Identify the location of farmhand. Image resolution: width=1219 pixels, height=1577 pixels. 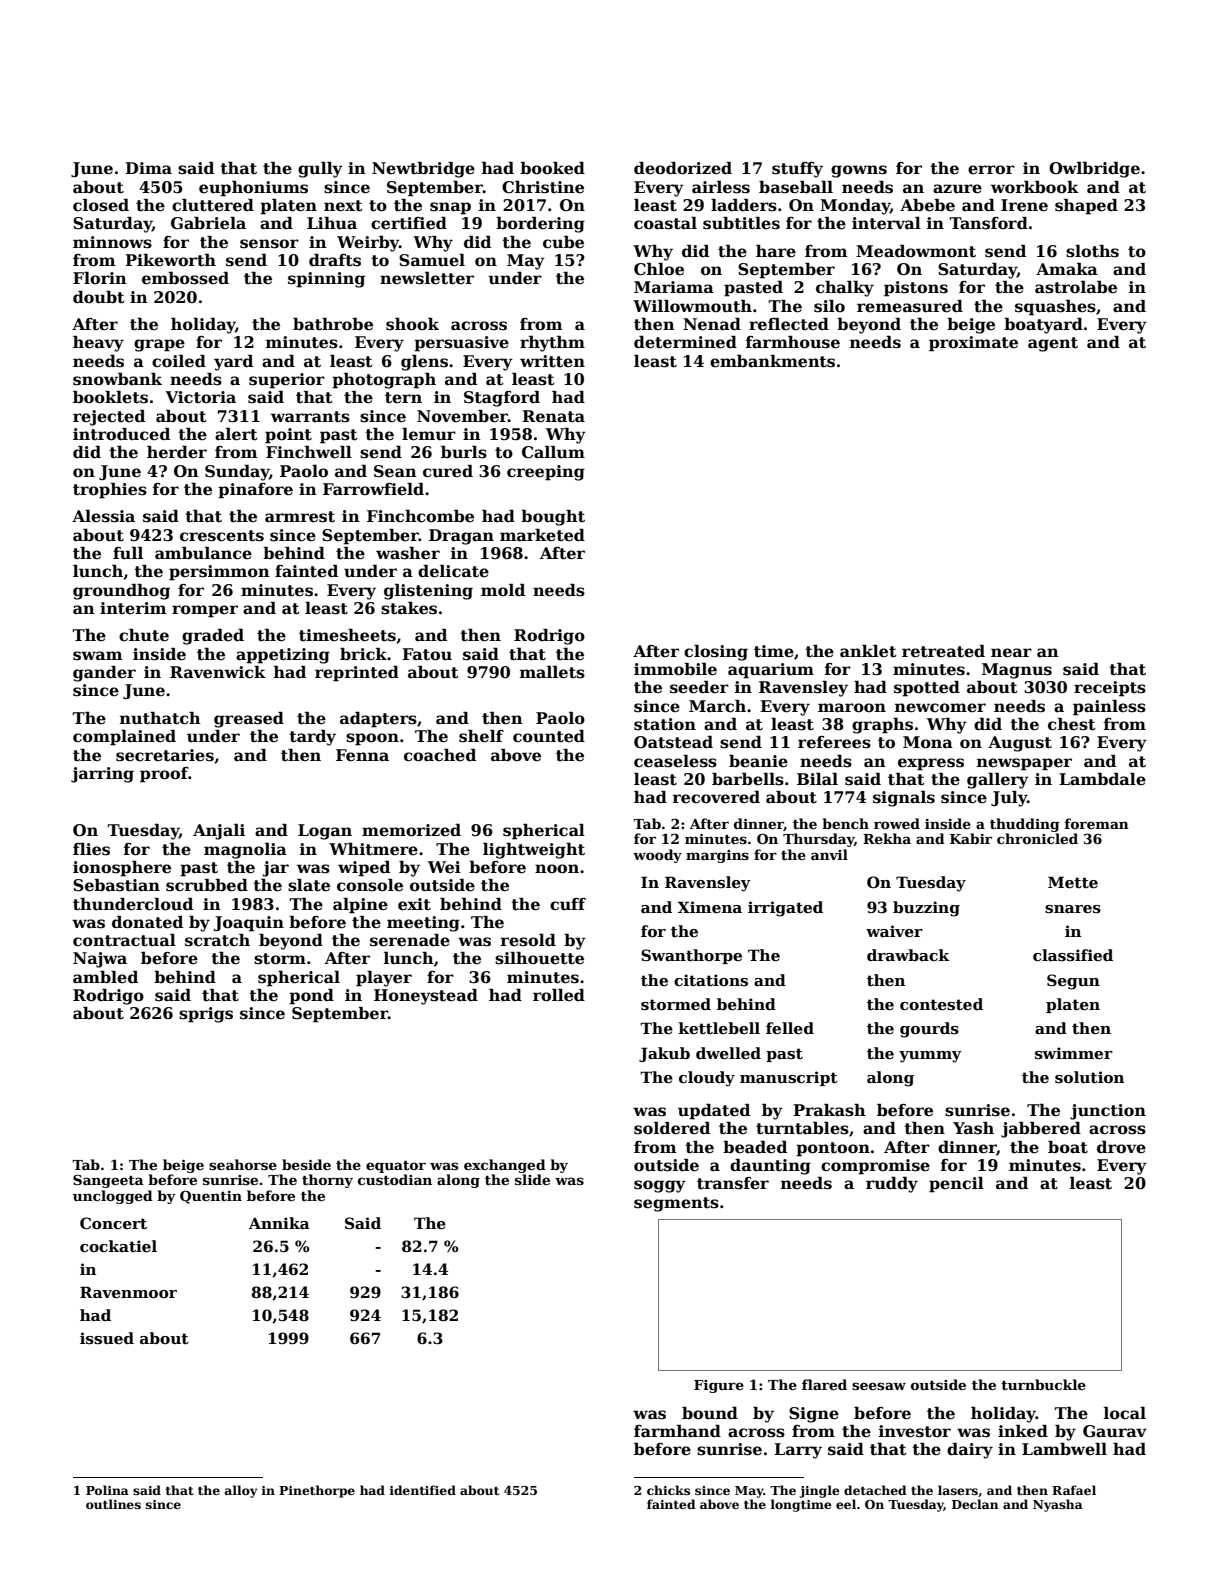
(677, 1431).
